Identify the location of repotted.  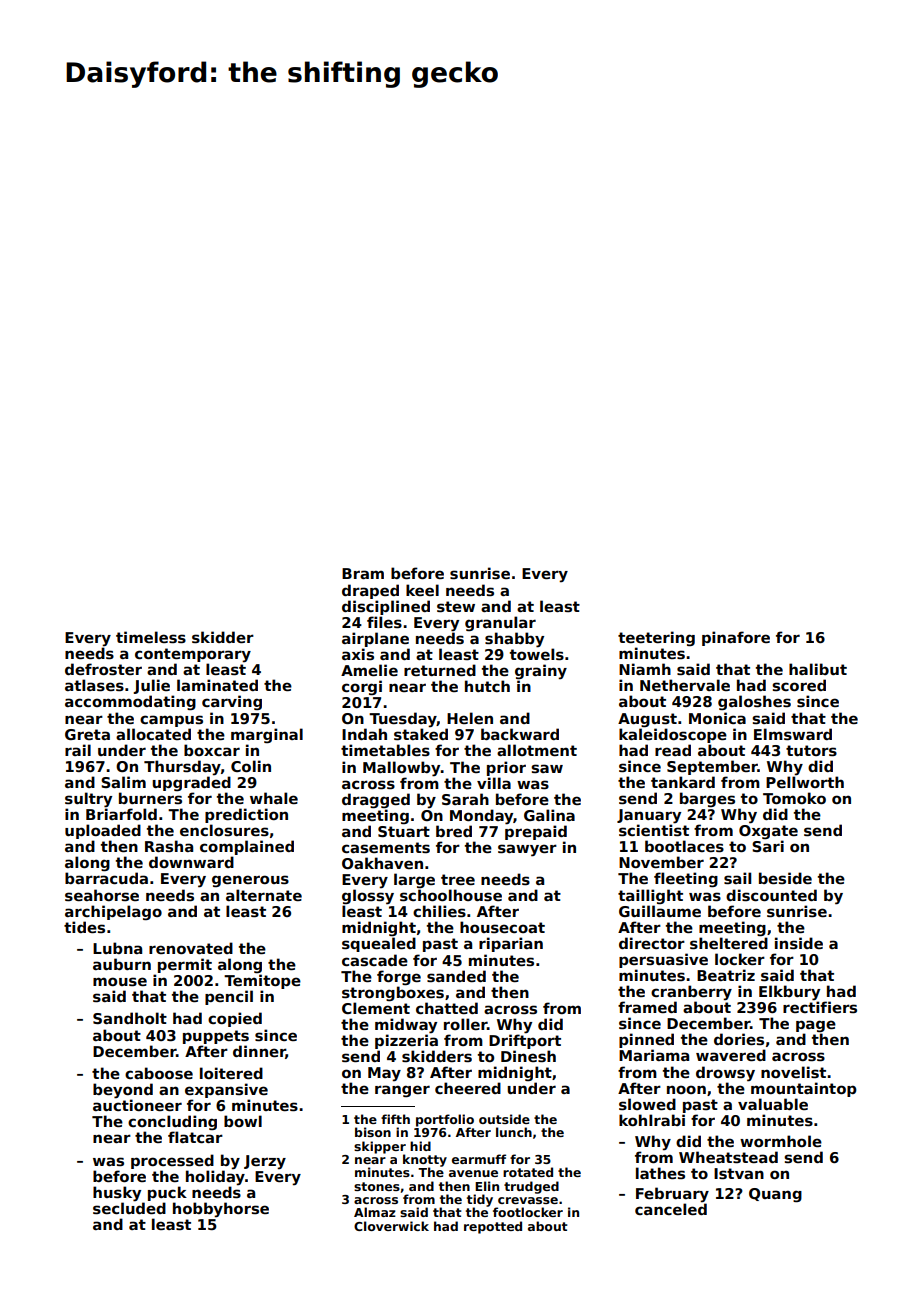
(493, 1227).
